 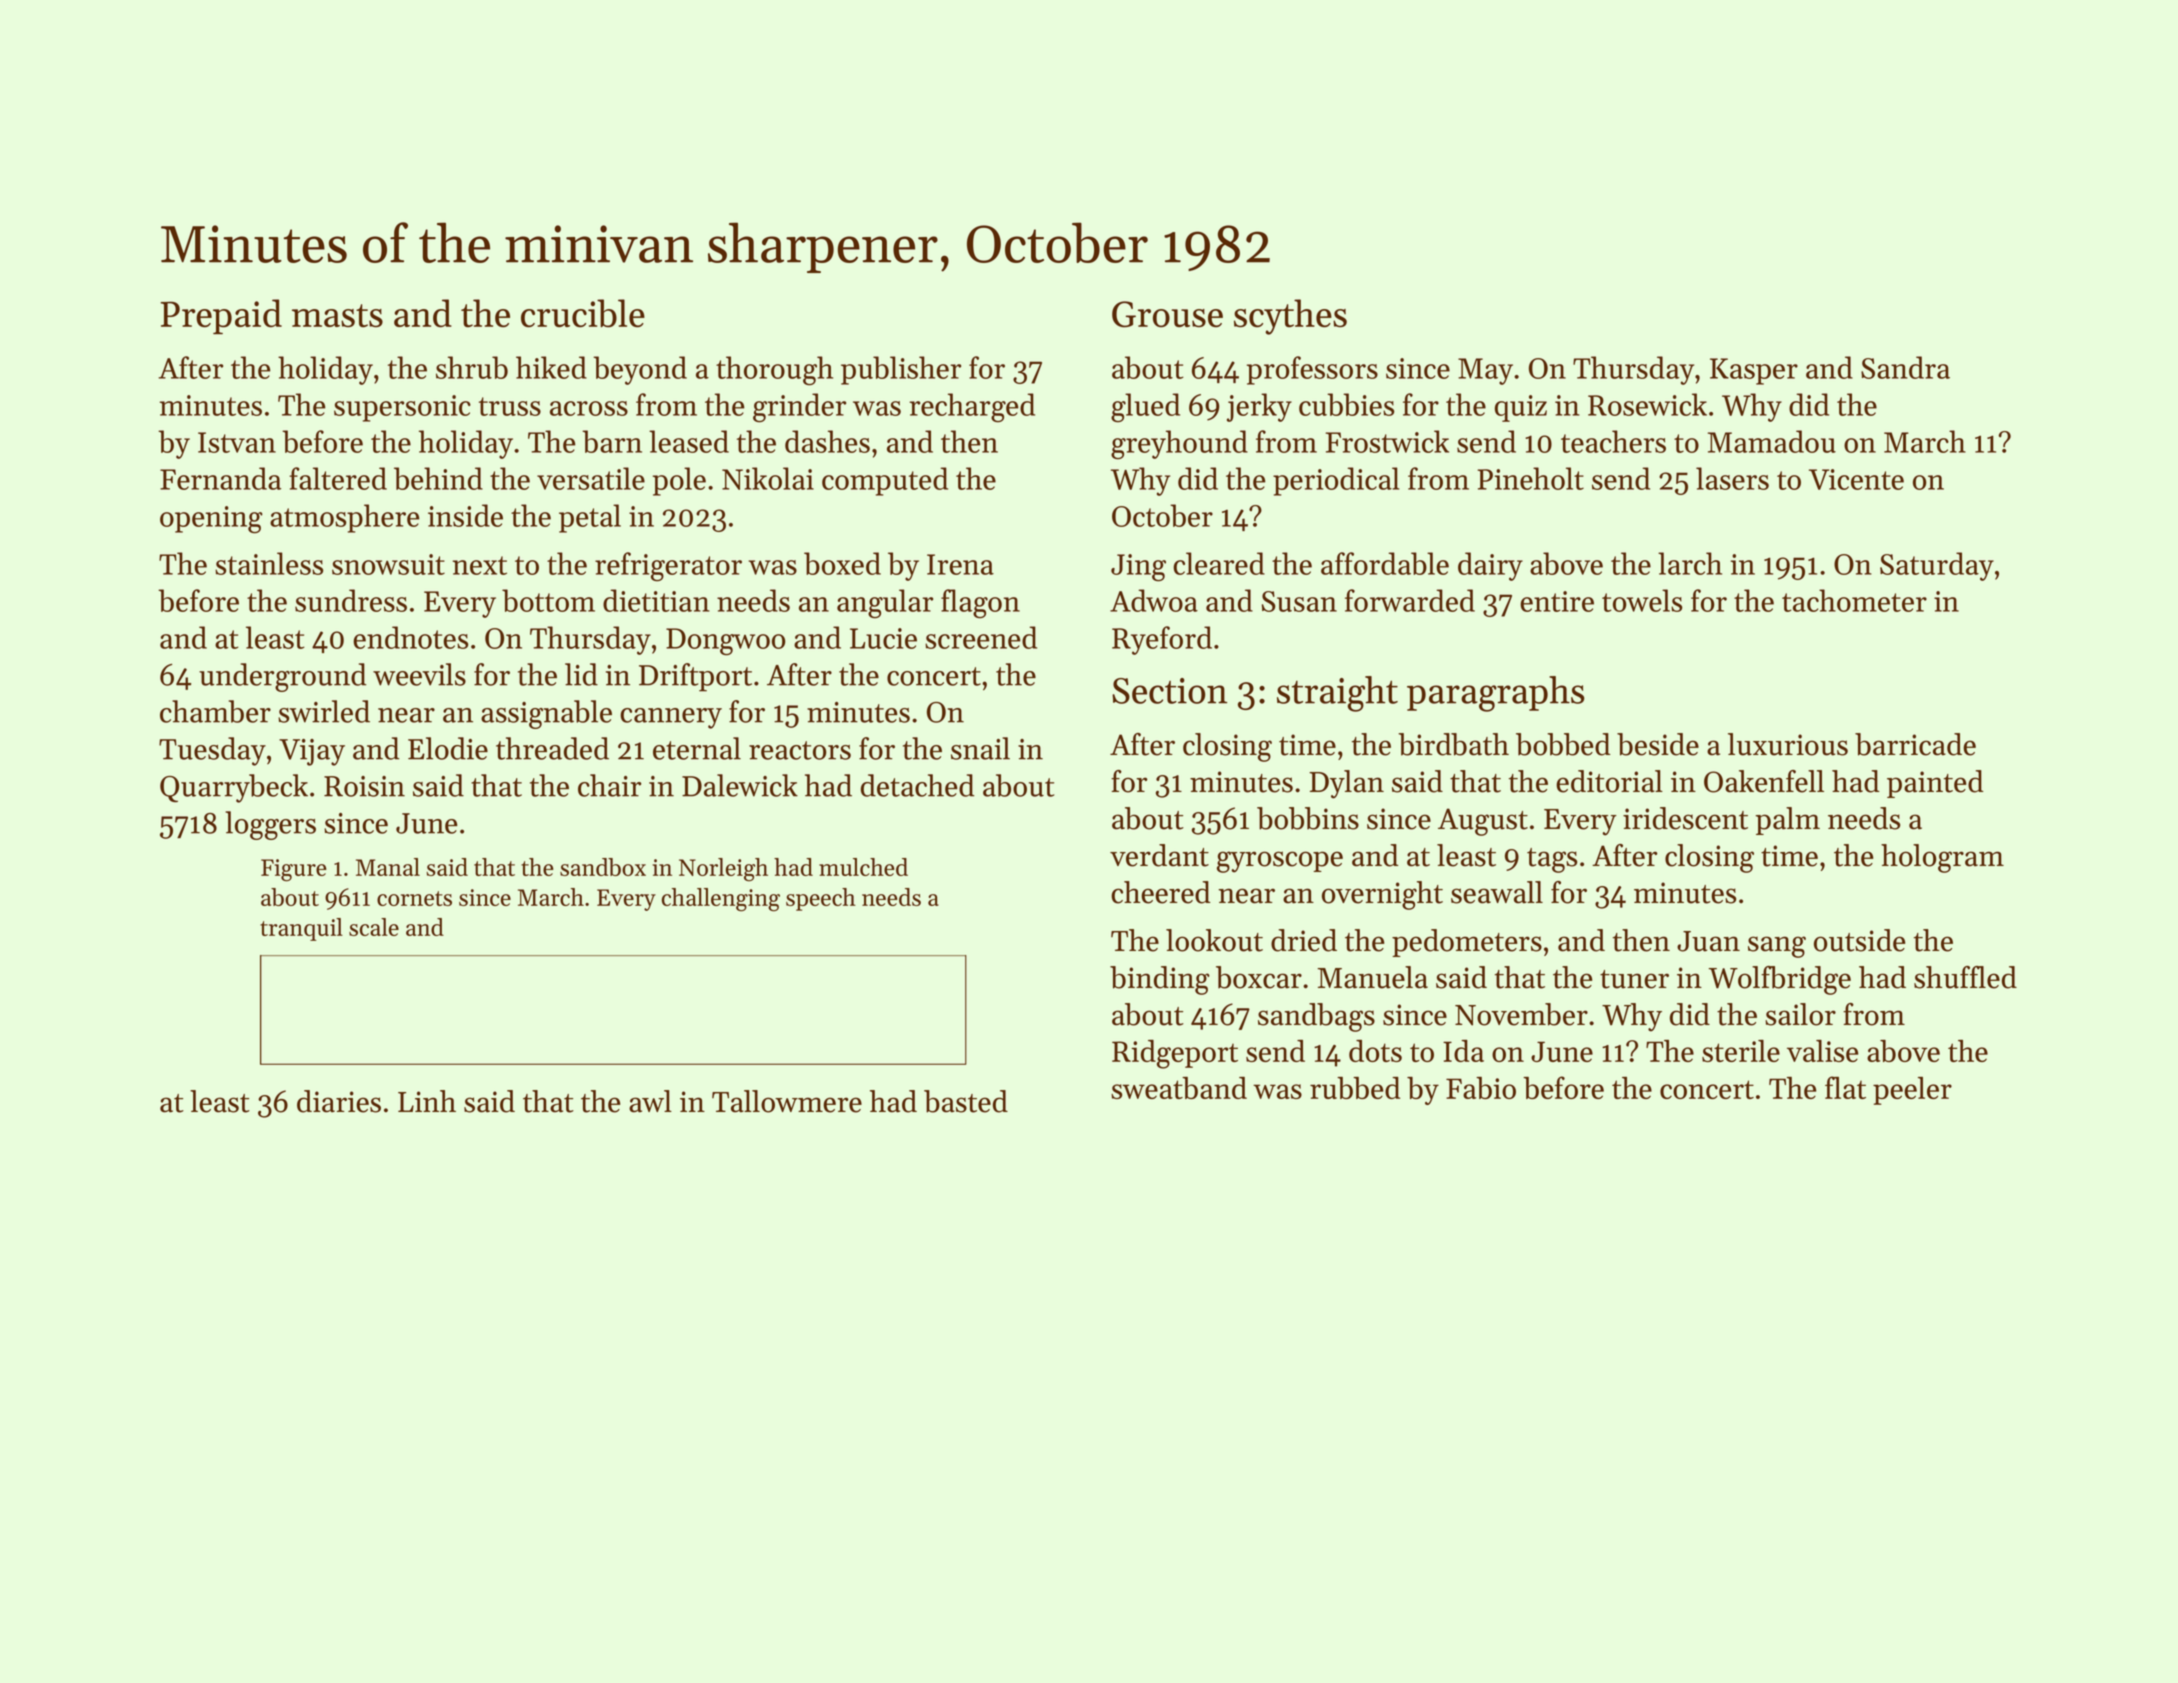 I want to click on weevils, so click(x=419, y=674).
